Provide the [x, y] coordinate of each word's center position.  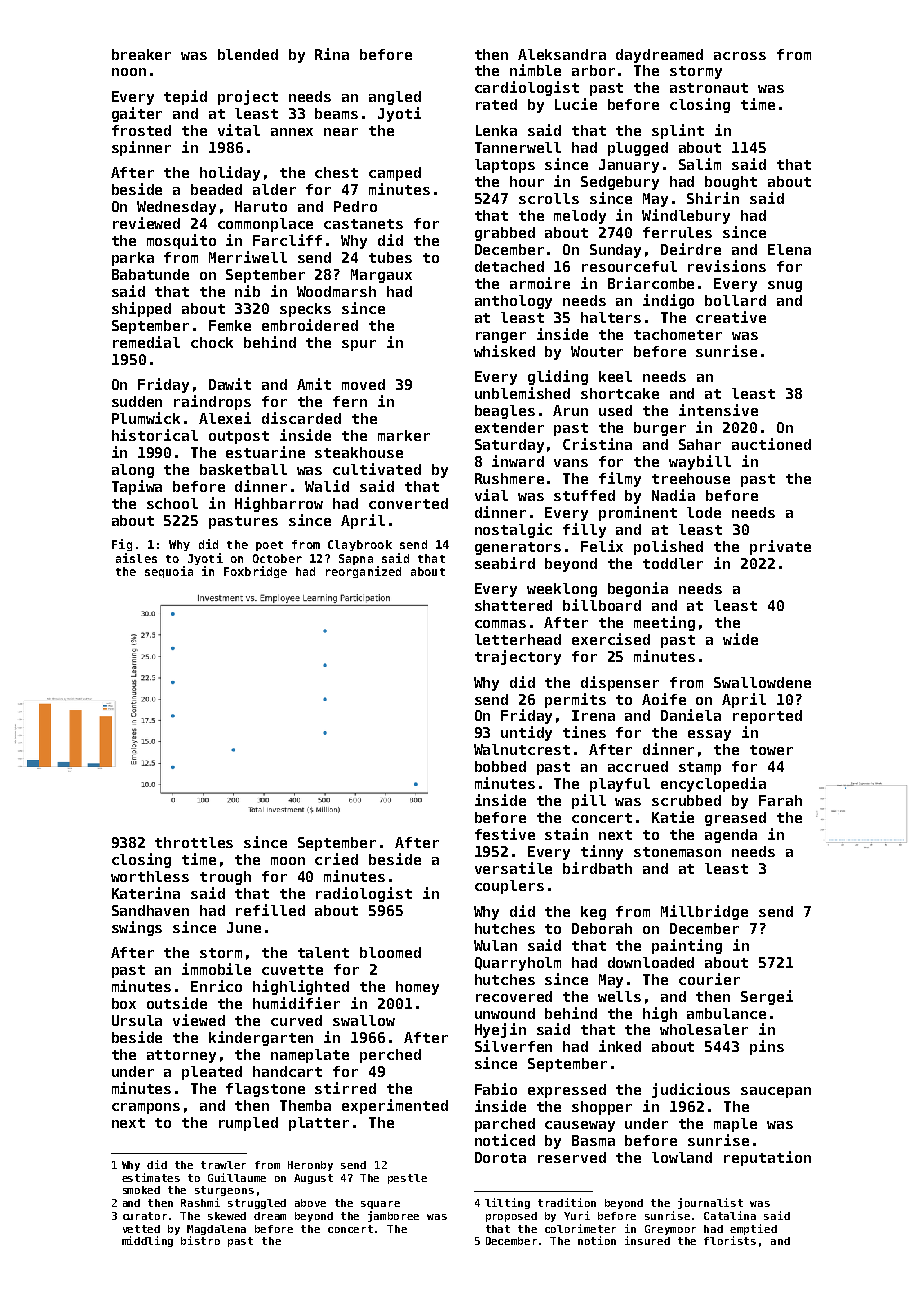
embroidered [310, 325]
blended [248, 54]
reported [767, 717]
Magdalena [216, 1230]
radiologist [364, 894]
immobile [216, 969]
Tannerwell [518, 147]
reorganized [363, 572]
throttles [194, 842]
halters [611, 317]
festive [505, 834]
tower [771, 750]
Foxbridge [255, 572]
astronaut [709, 88]
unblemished [522, 393]
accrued [638, 766]
